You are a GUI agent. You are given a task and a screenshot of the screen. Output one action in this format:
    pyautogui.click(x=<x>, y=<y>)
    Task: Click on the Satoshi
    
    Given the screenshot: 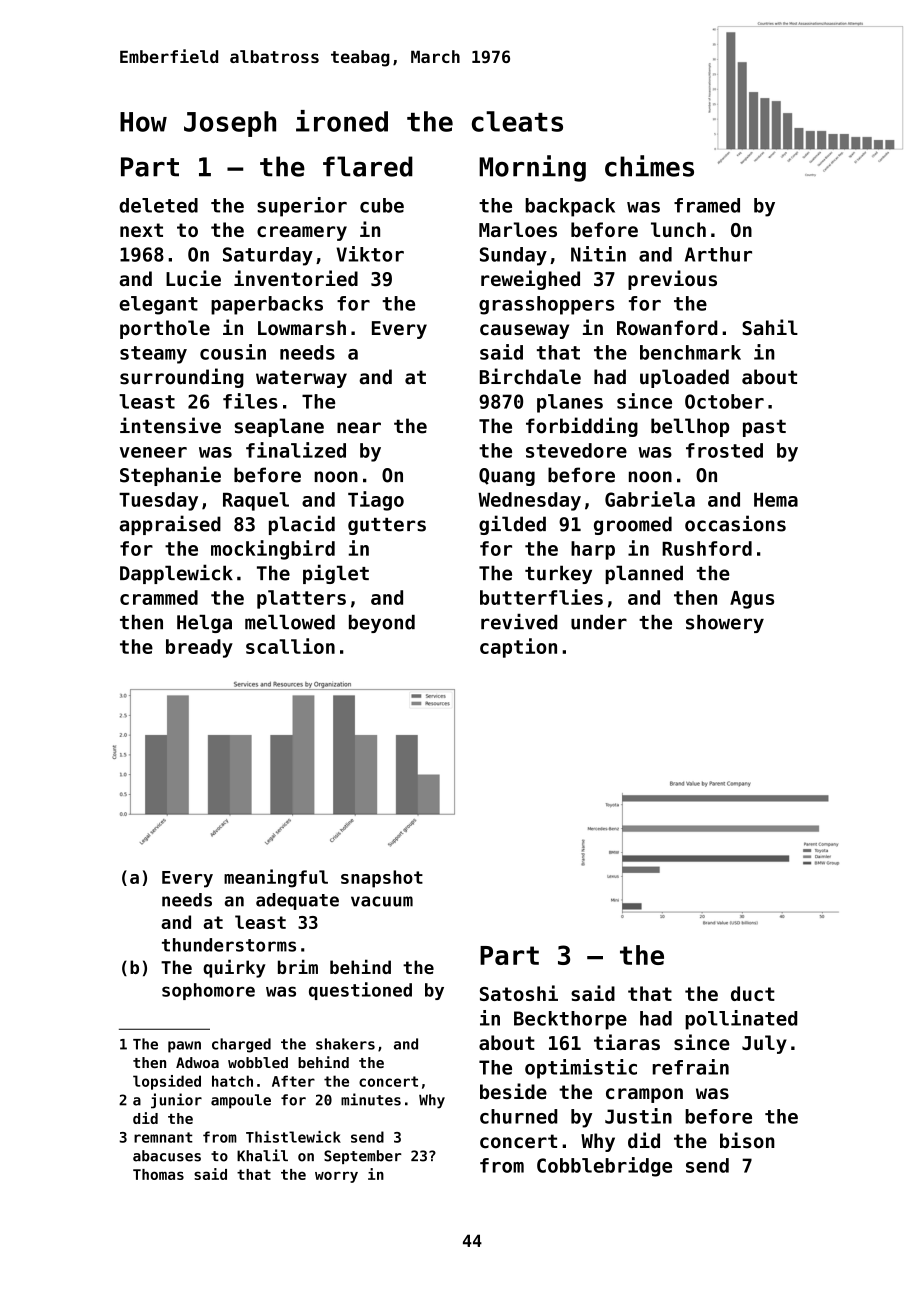 What is the action you would take?
    pyautogui.click(x=519, y=993)
